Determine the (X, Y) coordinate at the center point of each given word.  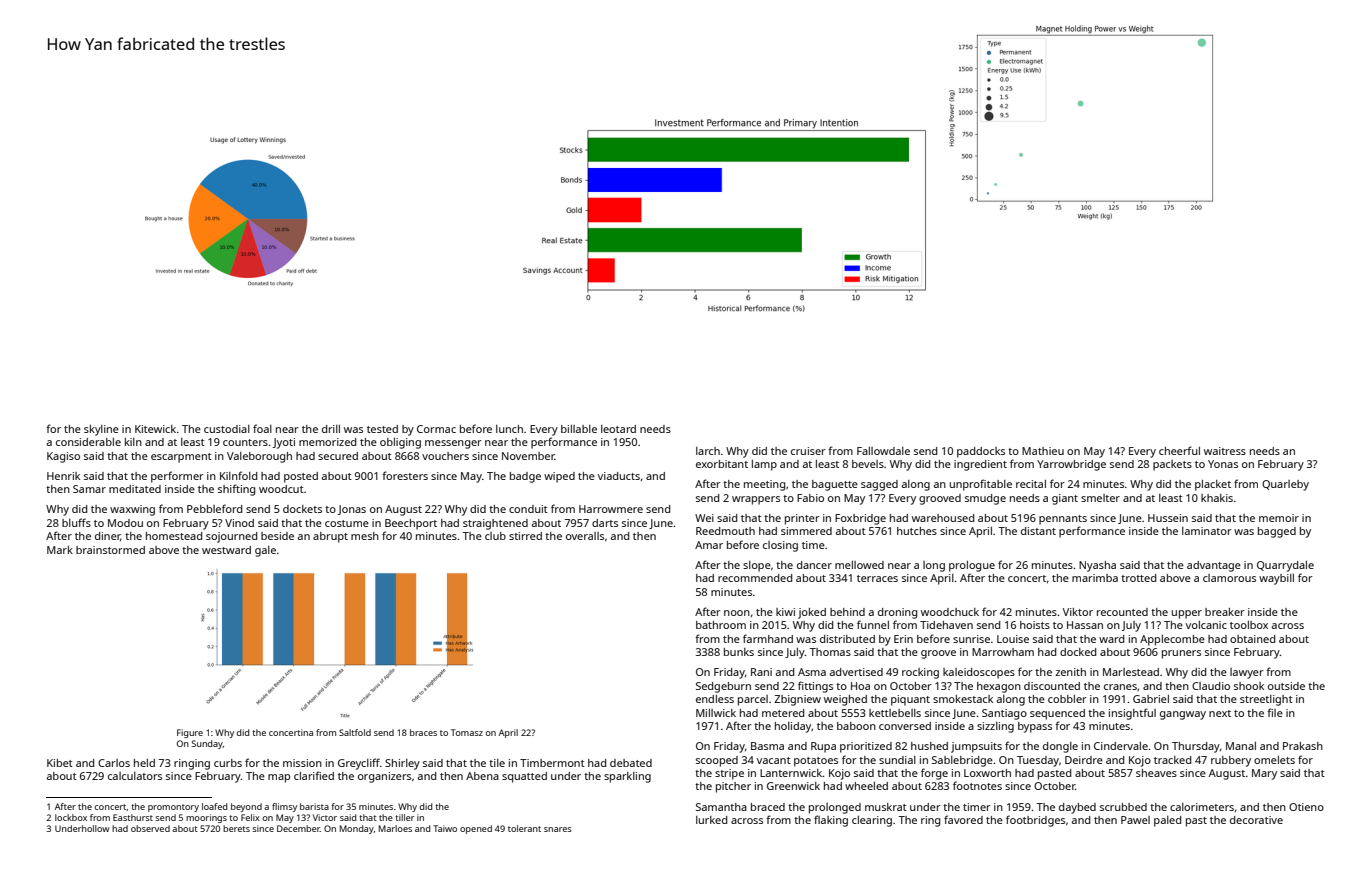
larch (708, 451)
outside (1286, 686)
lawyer (1247, 673)
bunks (739, 652)
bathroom (721, 625)
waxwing (132, 510)
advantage (1214, 566)
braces (423, 732)
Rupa (823, 747)
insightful (1132, 714)
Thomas (830, 652)
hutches (917, 531)
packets (1172, 465)
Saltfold (355, 732)
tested (382, 429)
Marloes (395, 828)
